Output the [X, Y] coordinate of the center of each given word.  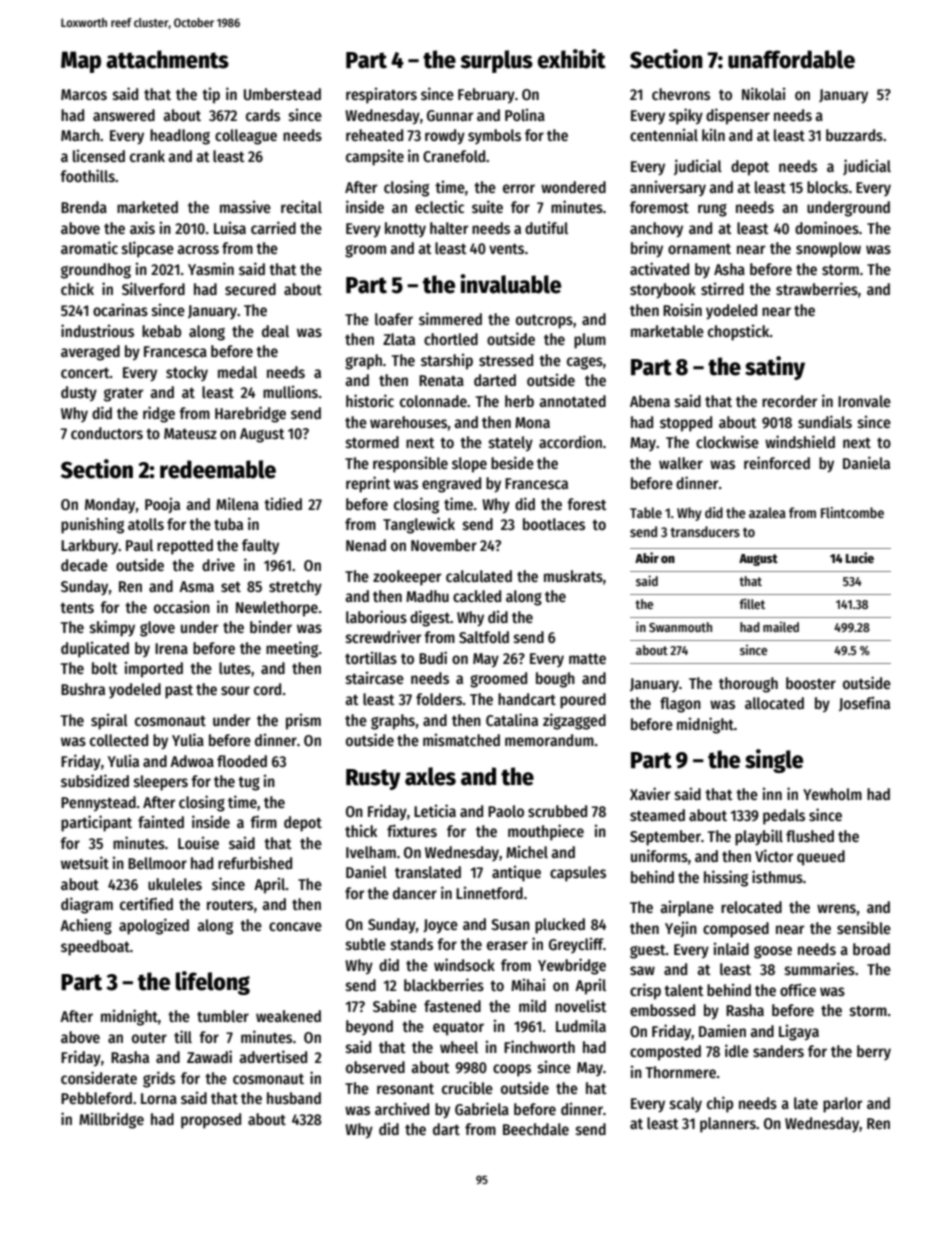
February [486, 96]
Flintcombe [852, 512]
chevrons [681, 94]
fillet [752, 603]
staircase [375, 678]
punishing [92, 525]
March [80, 135]
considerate [99, 1077]
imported [154, 669]
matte [587, 658]
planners [728, 1125]
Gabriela [482, 1109]
